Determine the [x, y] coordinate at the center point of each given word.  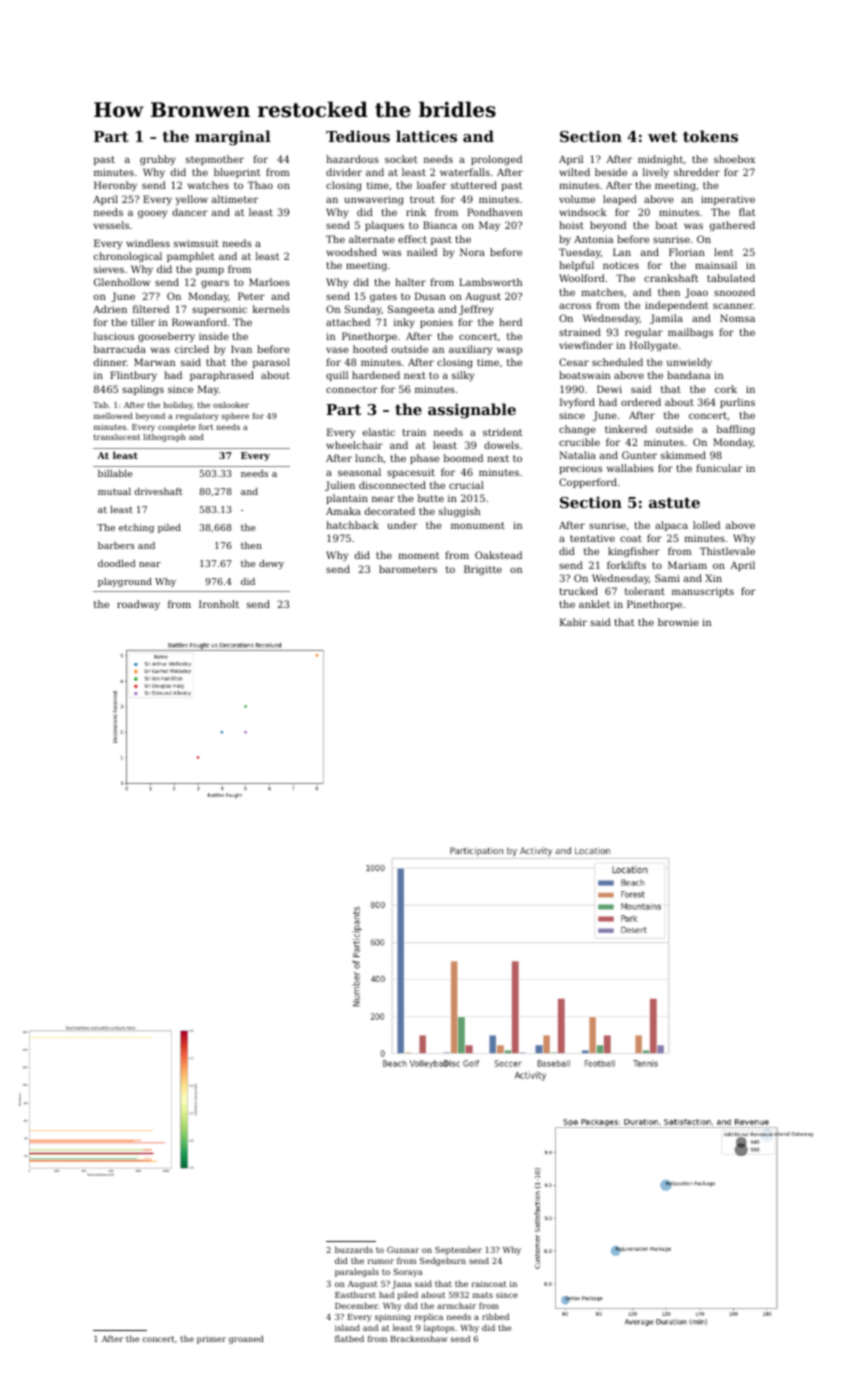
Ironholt [219, 604]
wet [662, 137]
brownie [678, 622]
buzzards [354, 1249]
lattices [426, 136]
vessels [111, 225]
